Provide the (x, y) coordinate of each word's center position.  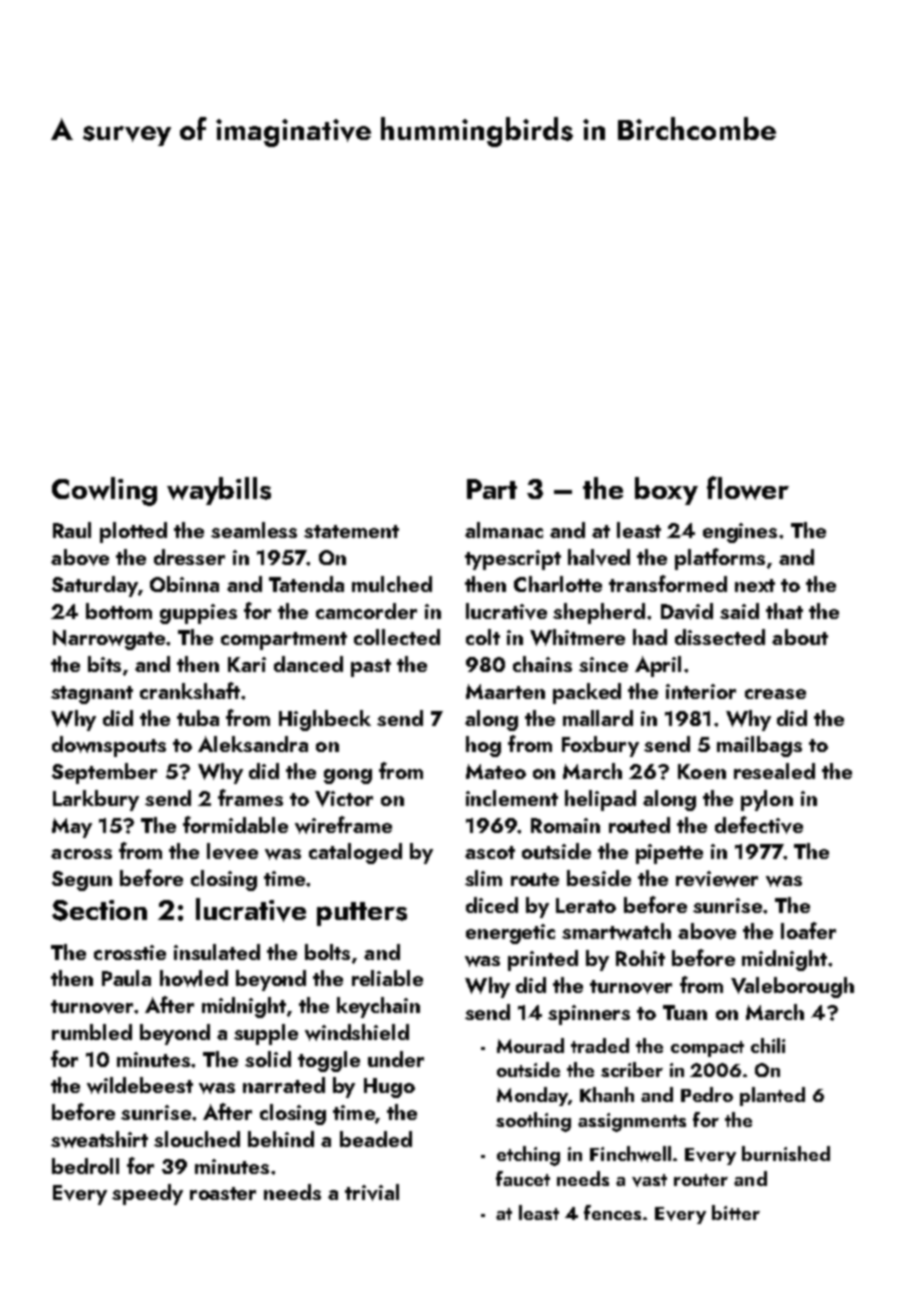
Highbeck (325, 720)
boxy (666, 491)
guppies (198, 614)
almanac (504, 530)
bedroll (85, 1166)
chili (768, 1045)
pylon (767, 800)
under (396, 1059)
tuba (198, 718)
